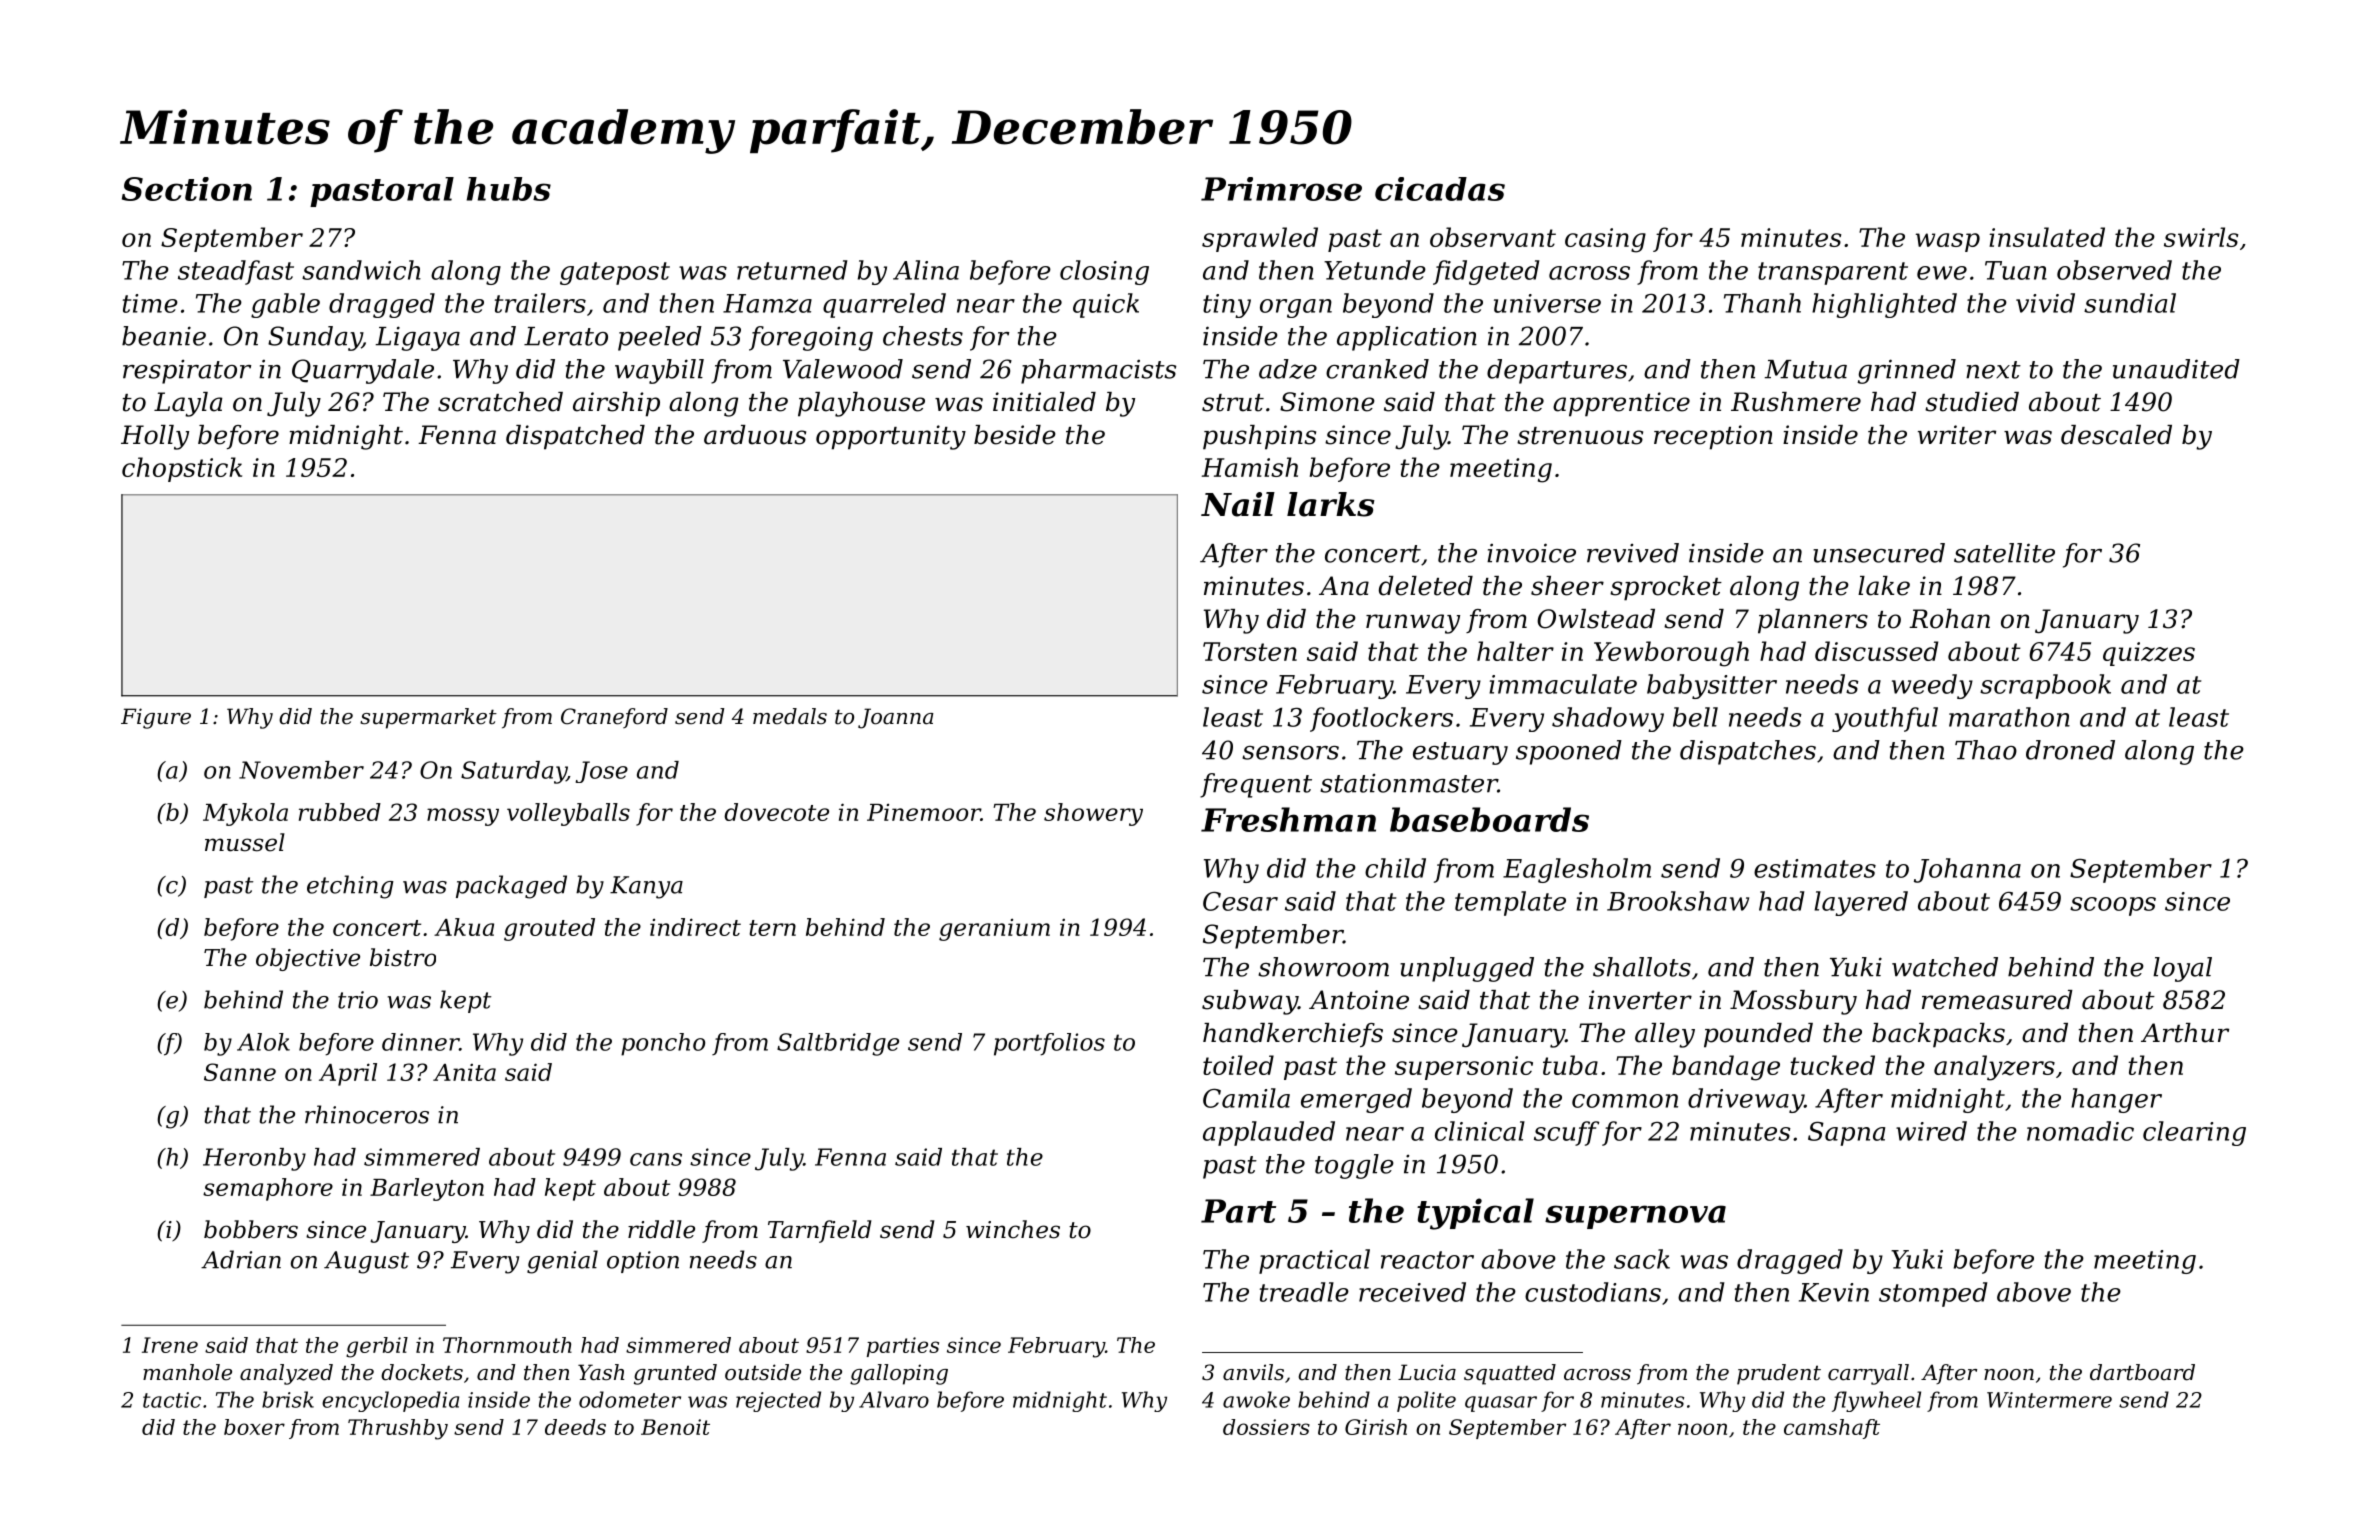 This image has height=1540, width=2380. What do you see at coordinates (2047, 237) in the image?
I see `insulated` at bounding box center [2047, 237].
